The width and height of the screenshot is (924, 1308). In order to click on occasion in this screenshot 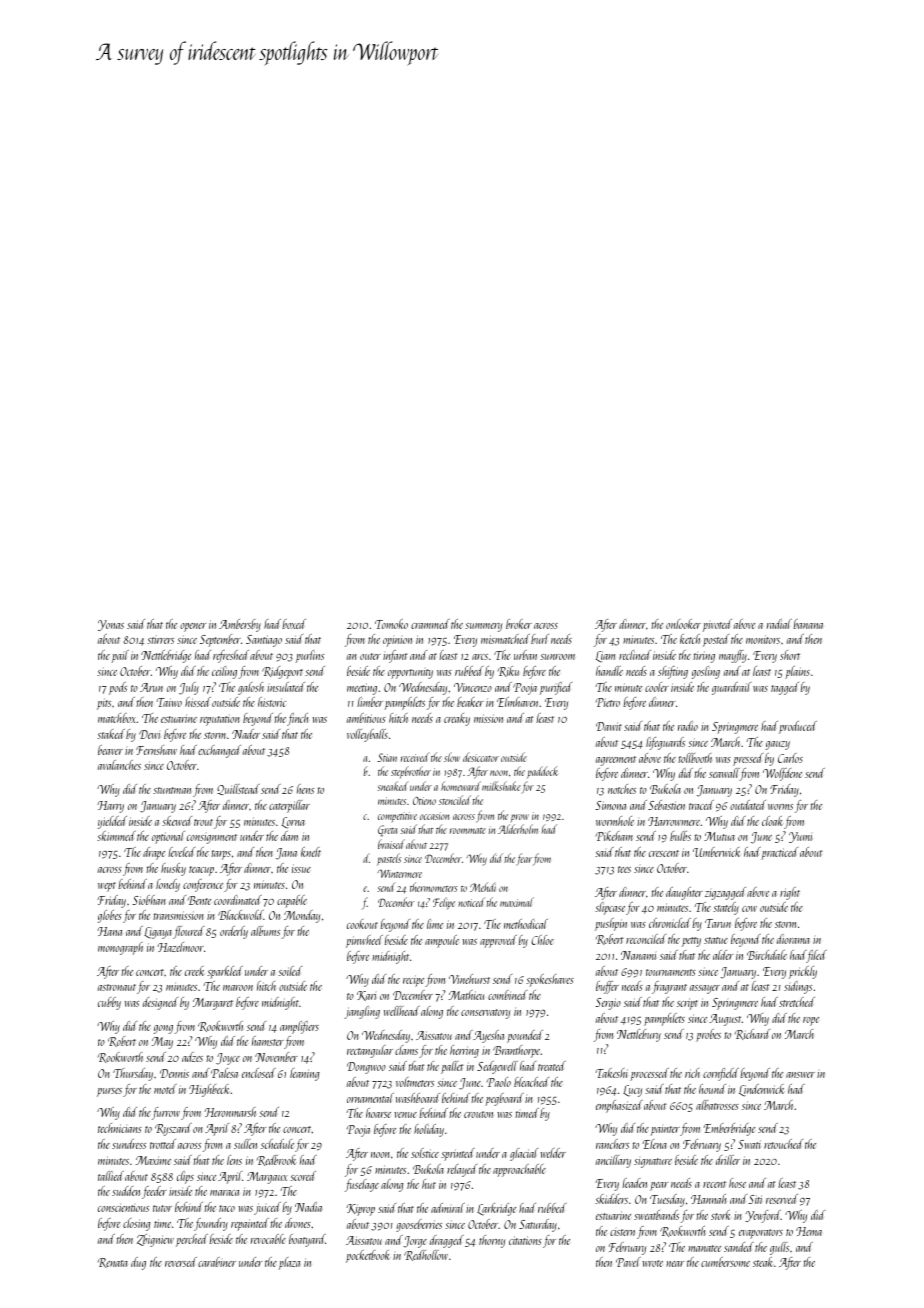, I will do `click(434, 816)`.
